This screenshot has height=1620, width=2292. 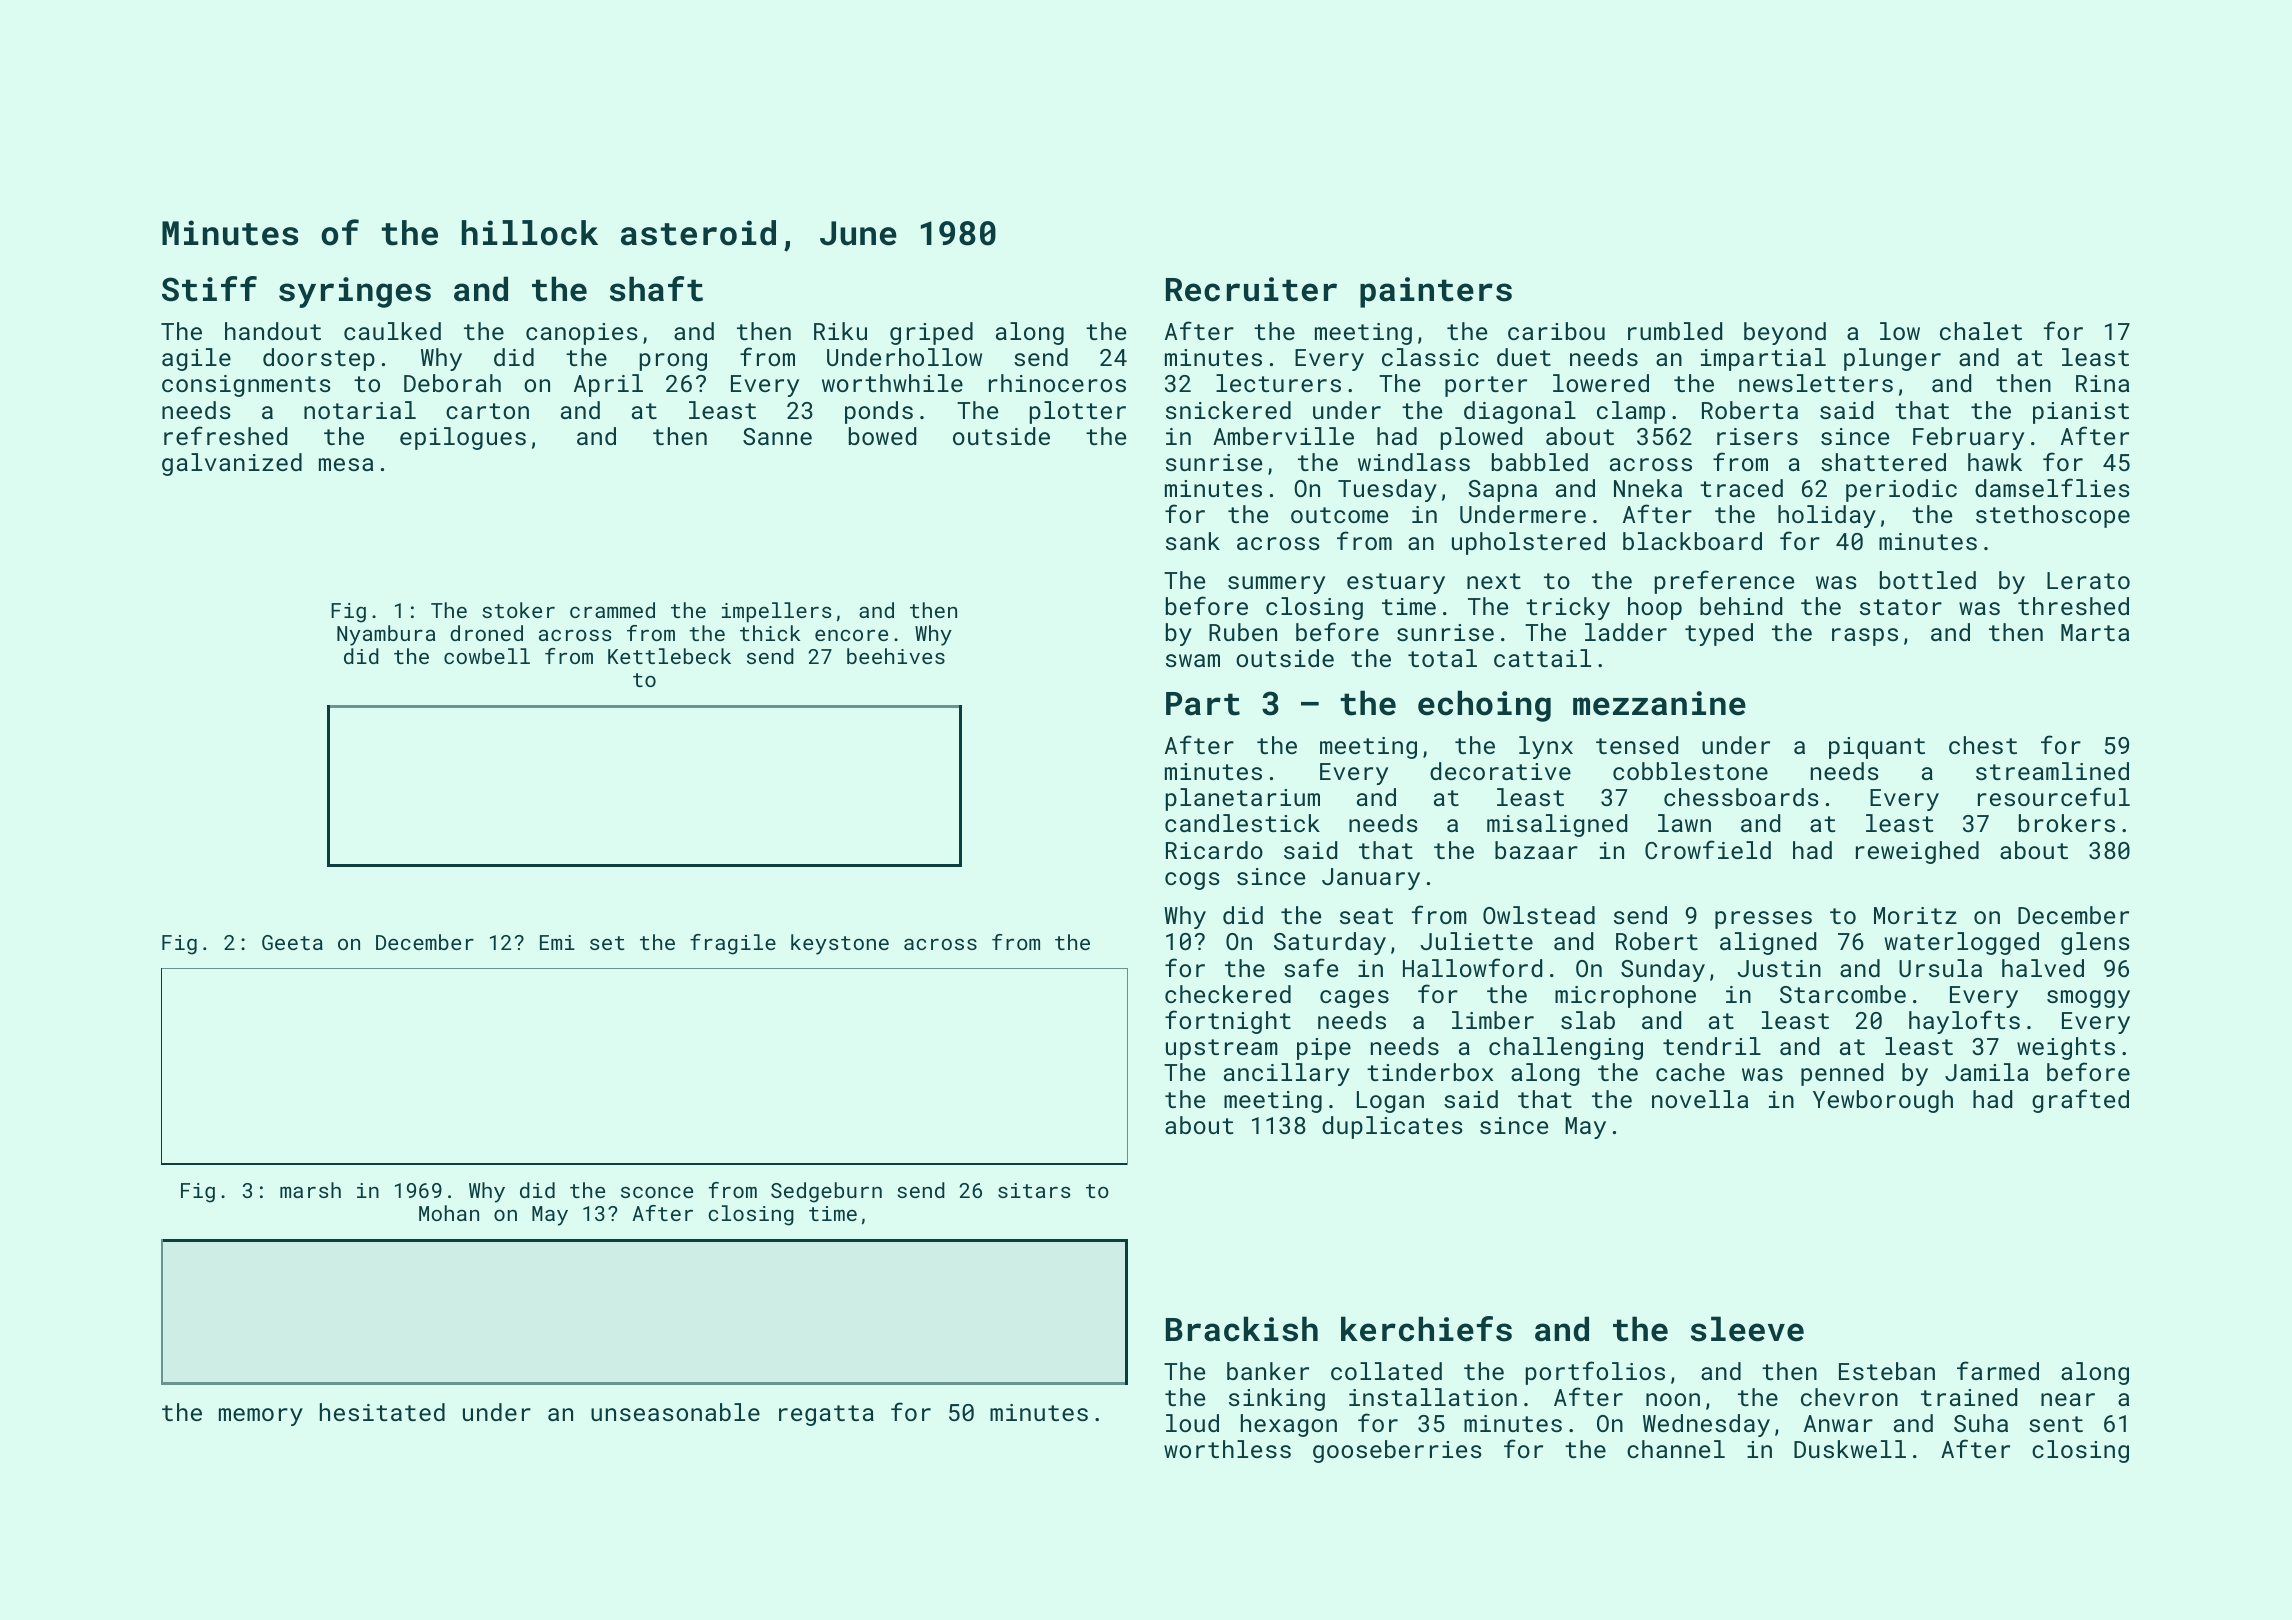 I want to click on sitars, so click(x=1034, y=1190).
